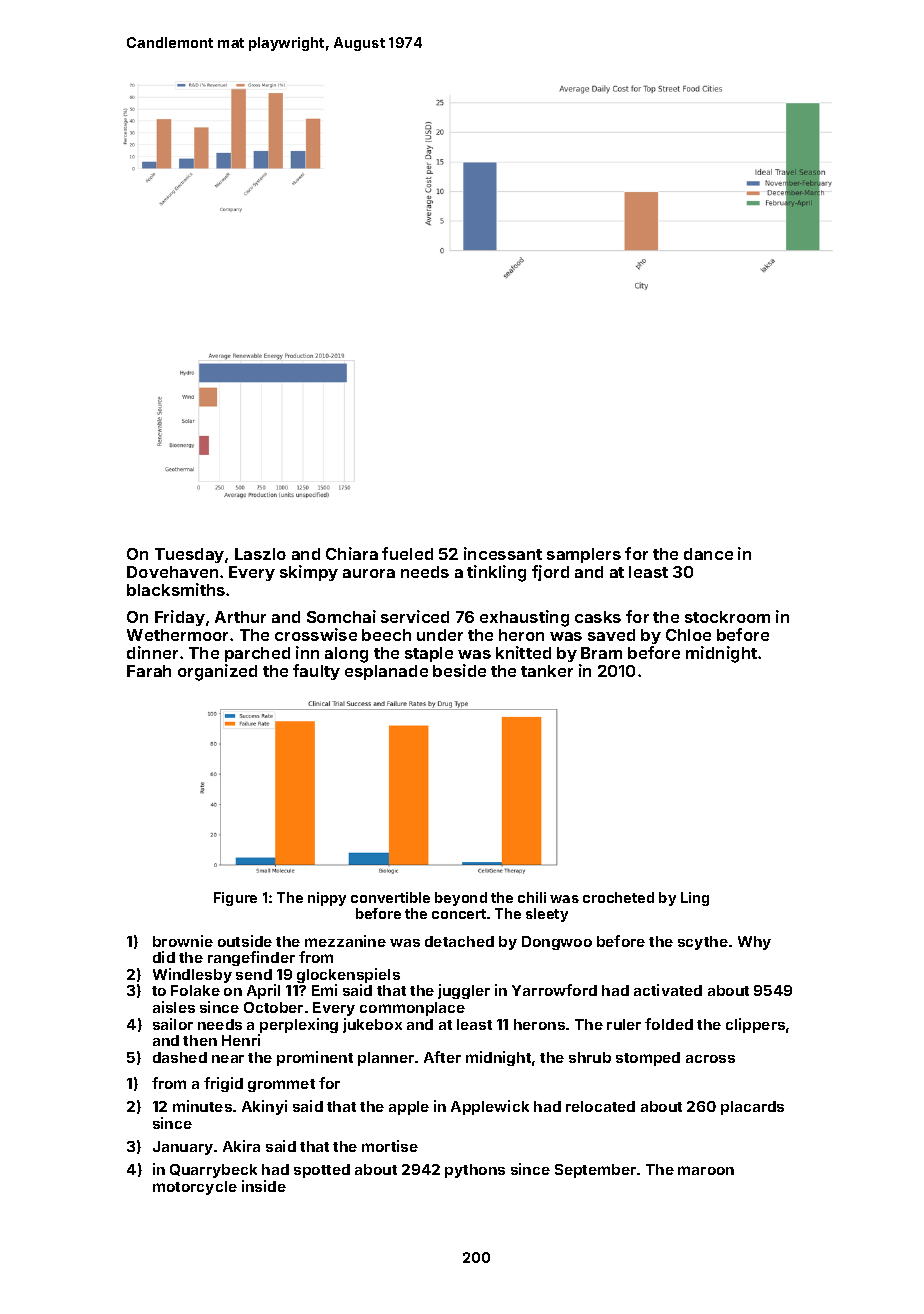  I want to click on stockroom, so click(727, 617).
